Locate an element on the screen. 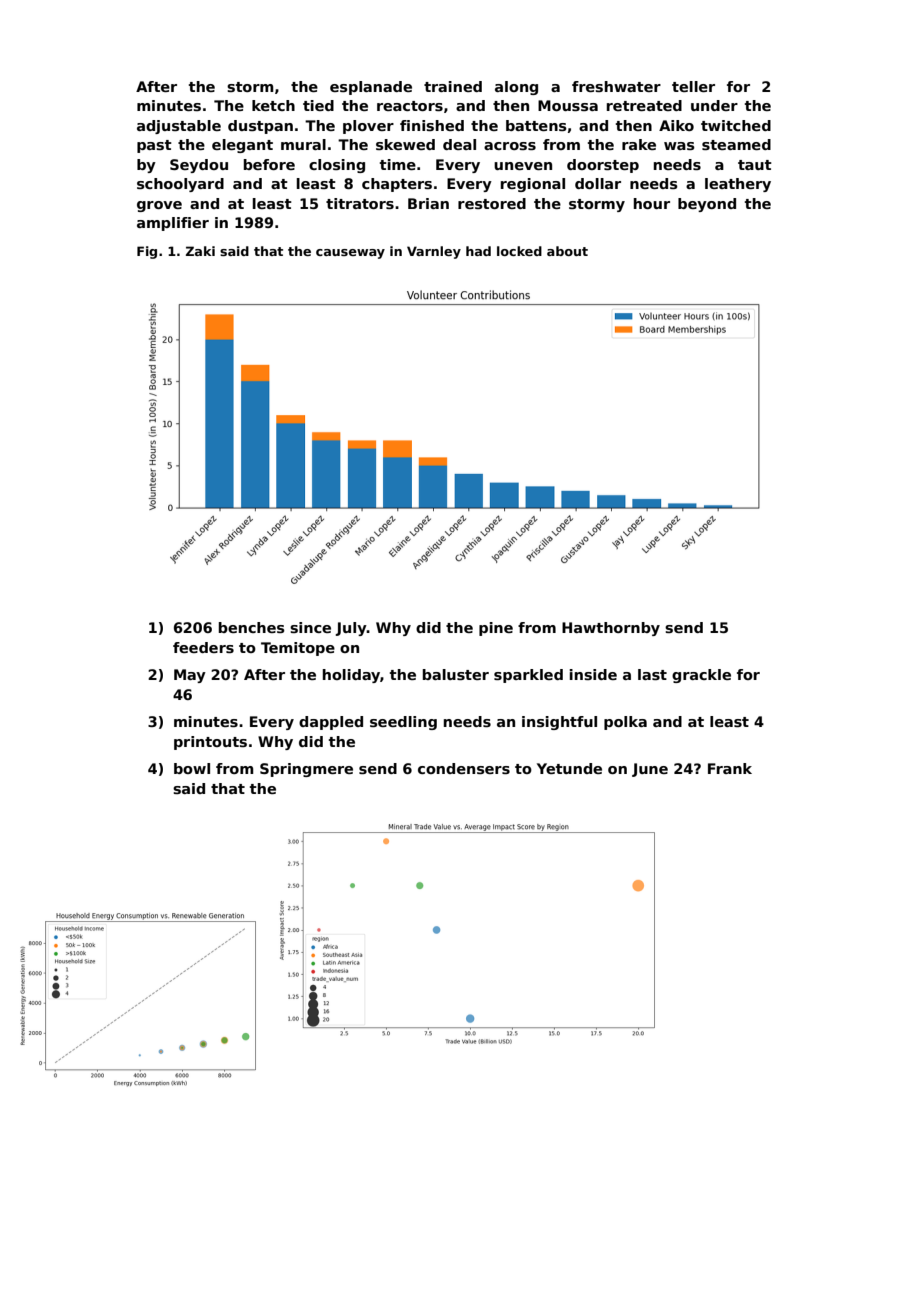 The height and width of the screenshot is (1316, 908). Springmere is located at coordinates (306, 770).
